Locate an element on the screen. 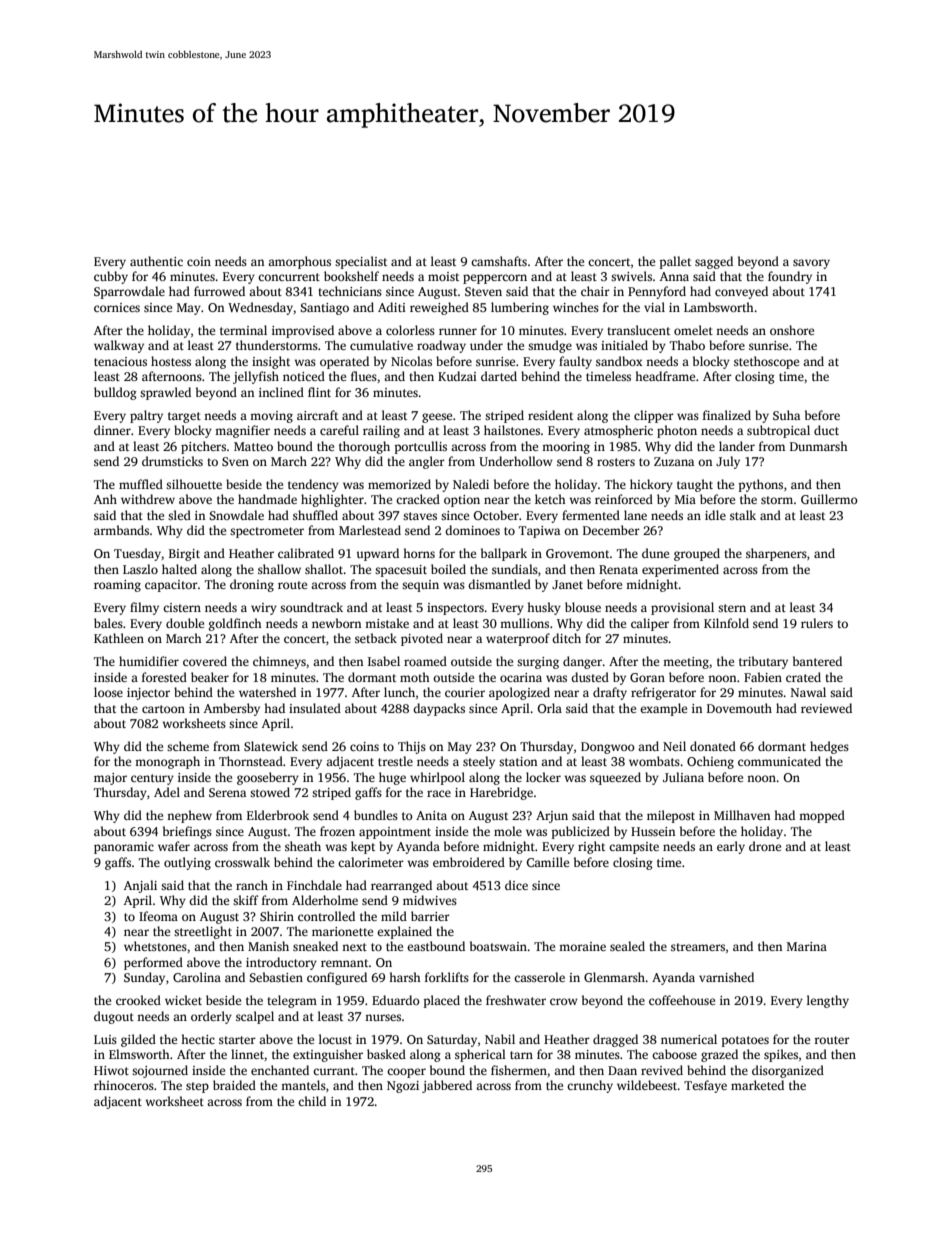  paltry is located at coordinates (146, 416).
